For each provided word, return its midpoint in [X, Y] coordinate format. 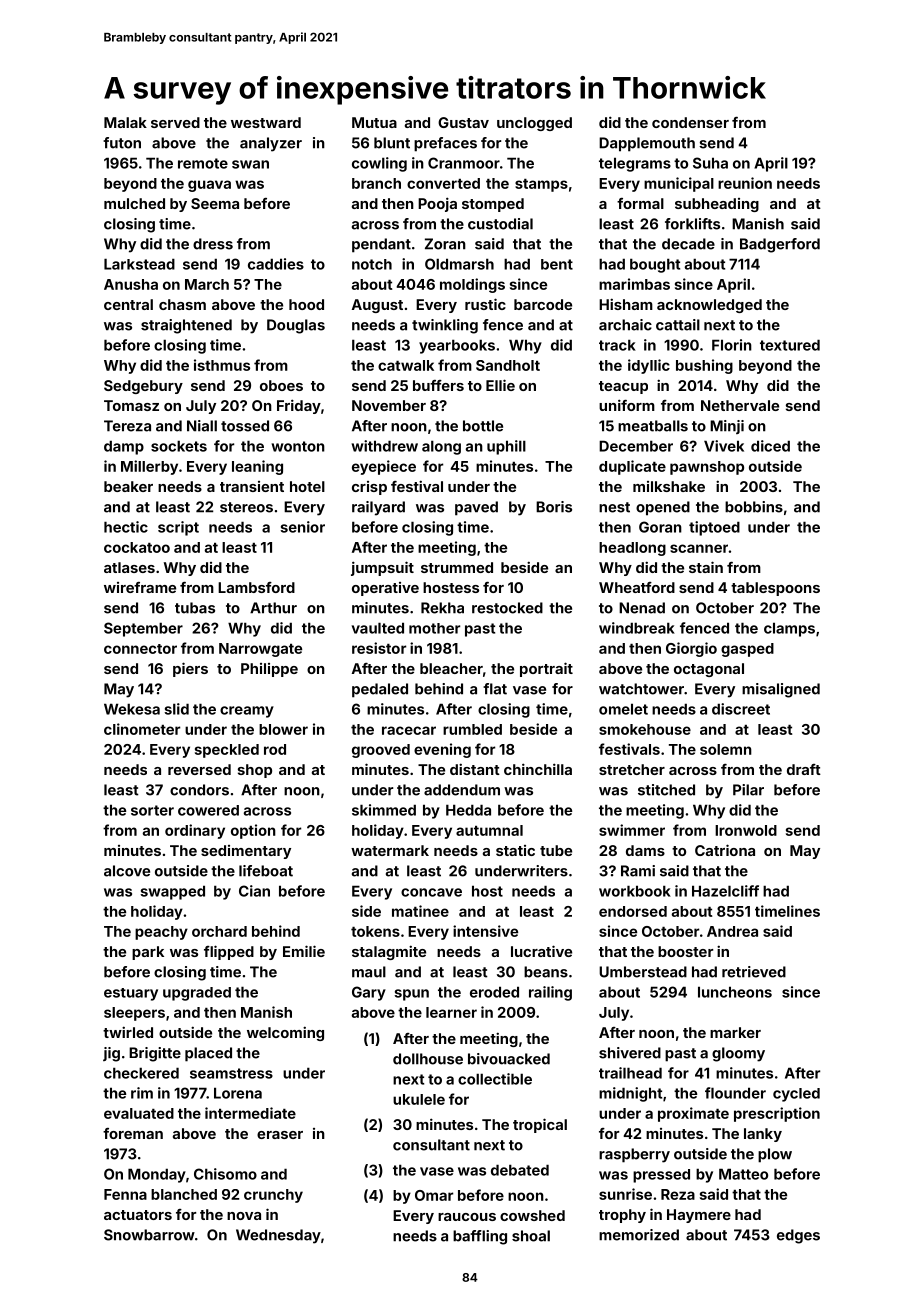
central [128, 304]
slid [176, 709]
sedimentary [246, 852]
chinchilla [538, 769]
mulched [134, 203]
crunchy [273, 1196]
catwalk [406, 365]
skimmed [384, 810]
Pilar [748, 790]
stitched [666, 790]
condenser [690, 122]
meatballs [653, 426]
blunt [392, 143]
